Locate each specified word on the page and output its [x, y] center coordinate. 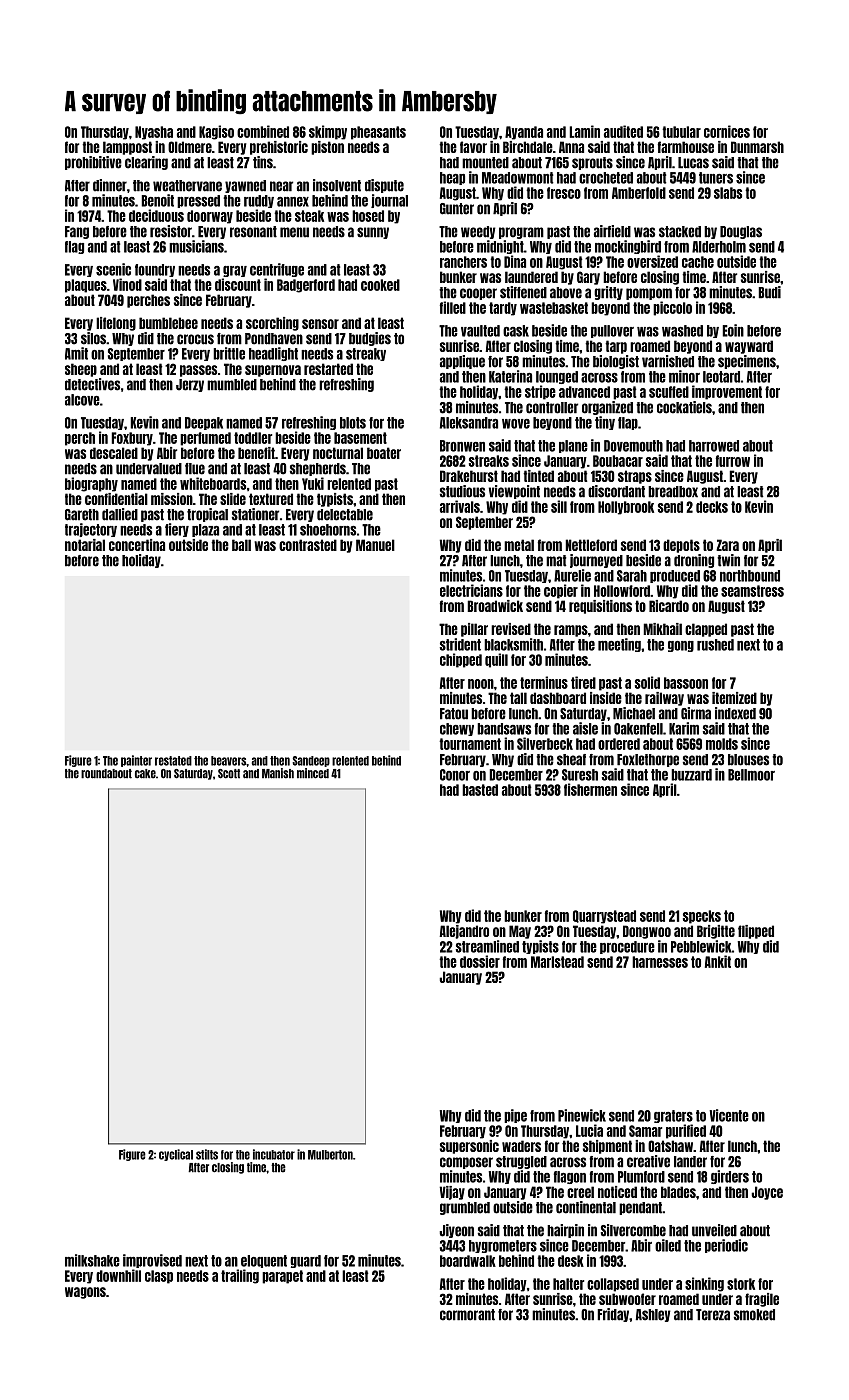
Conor [455, 775]
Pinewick [582, 1115]
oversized [652, 261]
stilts [207, 1154]
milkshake [92, 1260]
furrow [732, 461]
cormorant [467, 1315]
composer [466, 1163]
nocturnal [338, 453]
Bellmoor [751, 775]
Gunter [457, 209]
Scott [229, 774]
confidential [116, 499]
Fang [77, 232]
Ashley [653, 1315]
